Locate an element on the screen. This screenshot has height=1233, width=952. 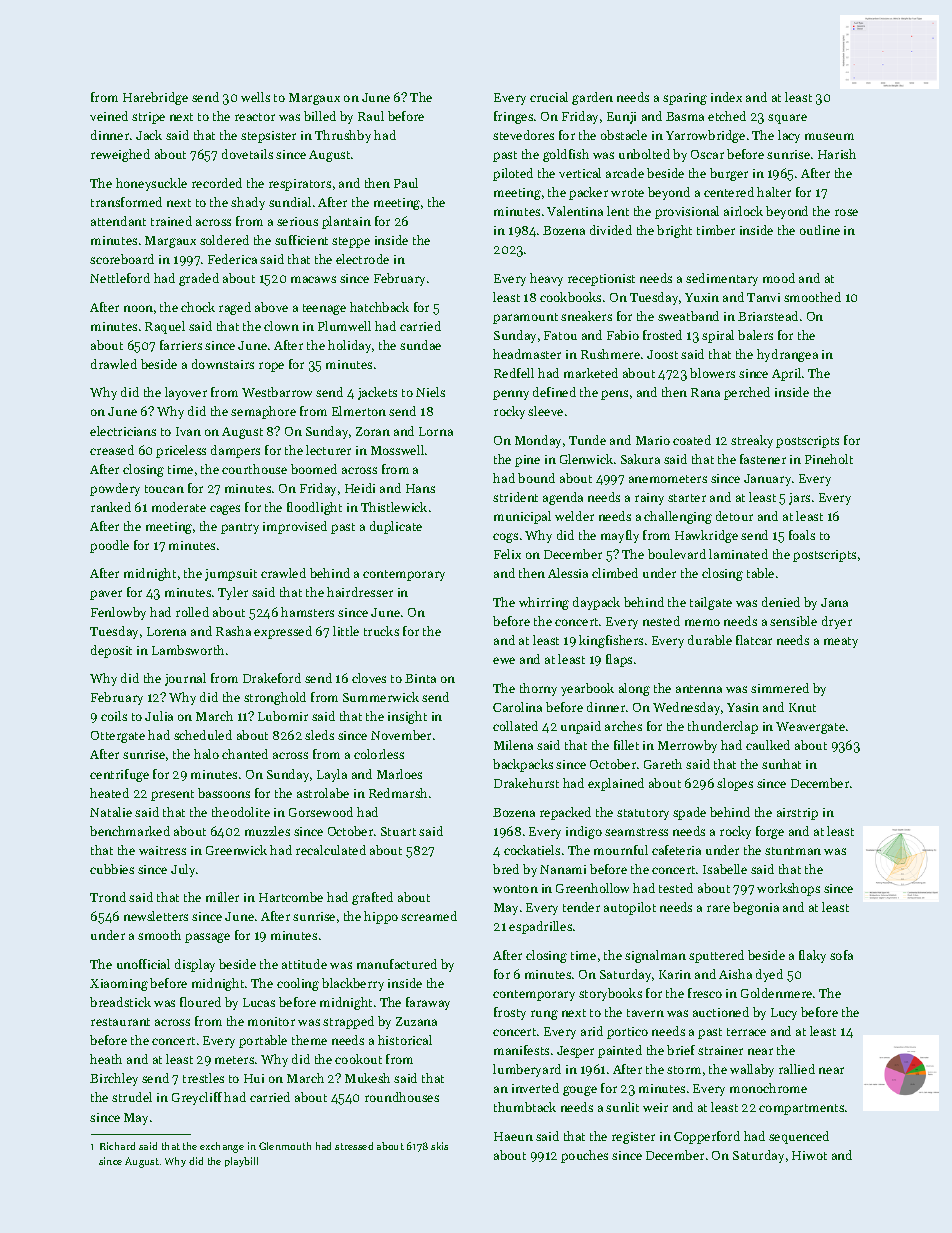
sparing is located at coordinates (685, 99).
